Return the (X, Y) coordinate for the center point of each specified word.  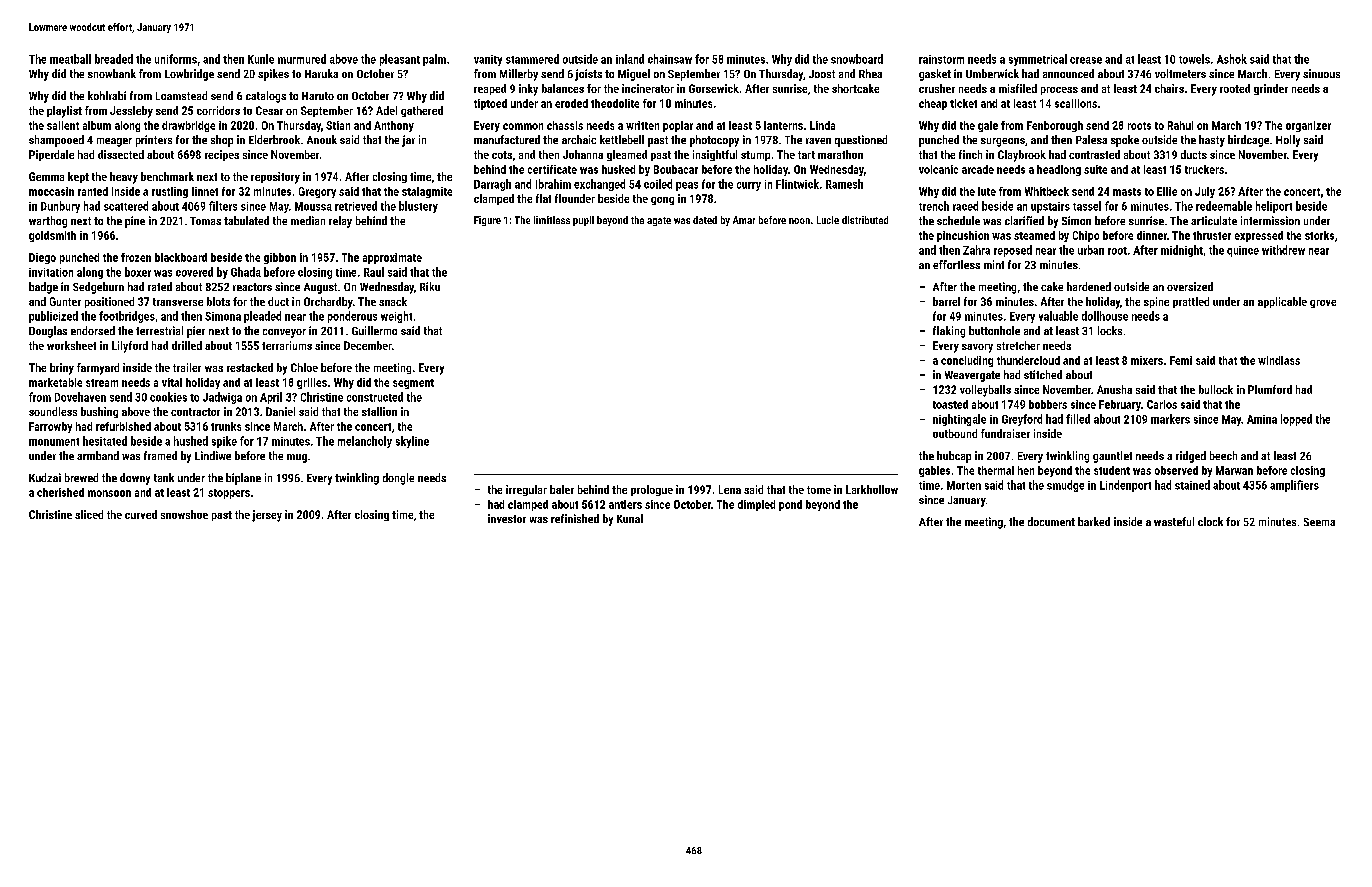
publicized (53, 317)
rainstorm (941, 59)
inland (630, 59)
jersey (267, 516)
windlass (1279, 360)
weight (396, 317)
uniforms (176, 59)
